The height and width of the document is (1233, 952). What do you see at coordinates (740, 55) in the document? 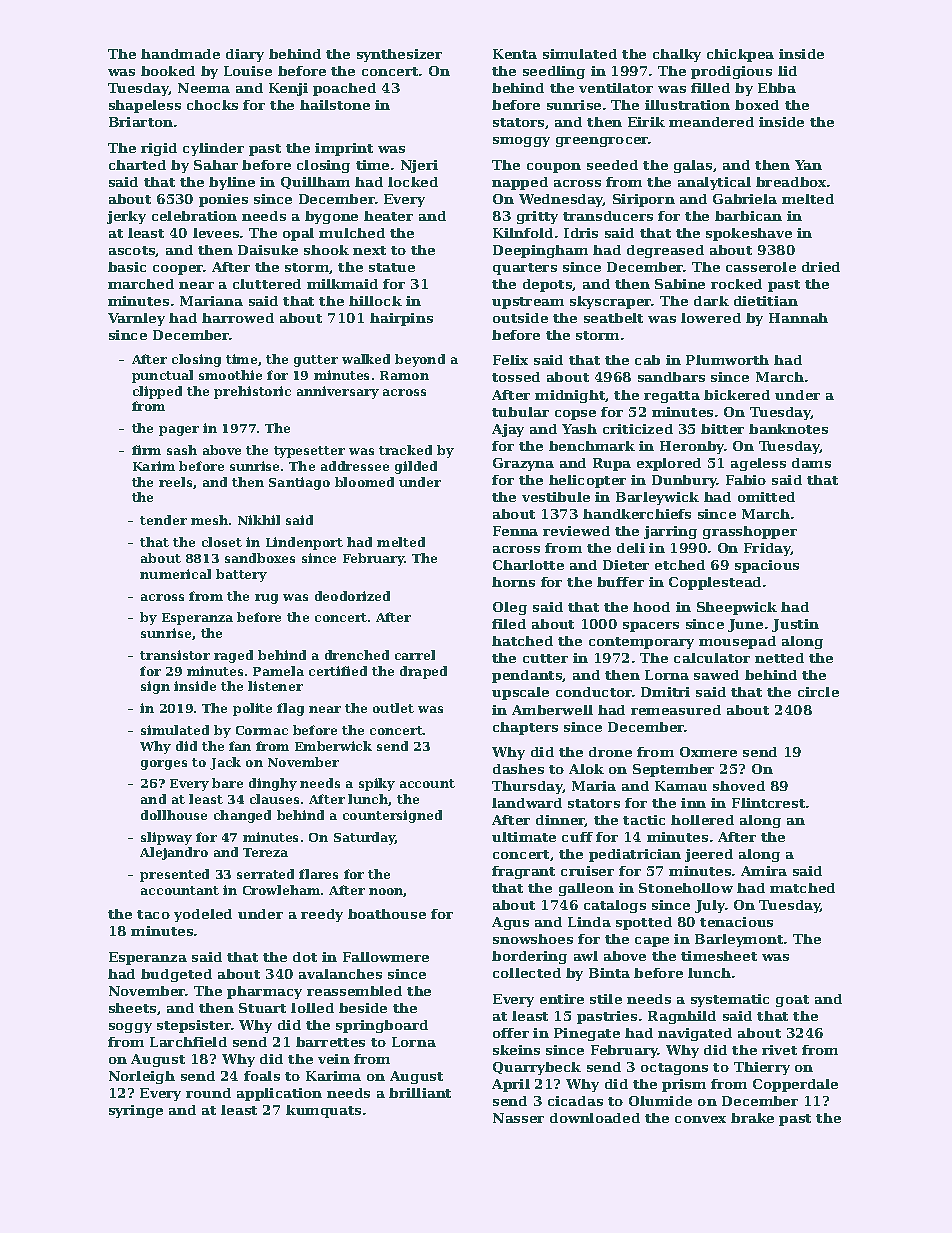
I see `chickpea` at bounding box center [740, 55].
